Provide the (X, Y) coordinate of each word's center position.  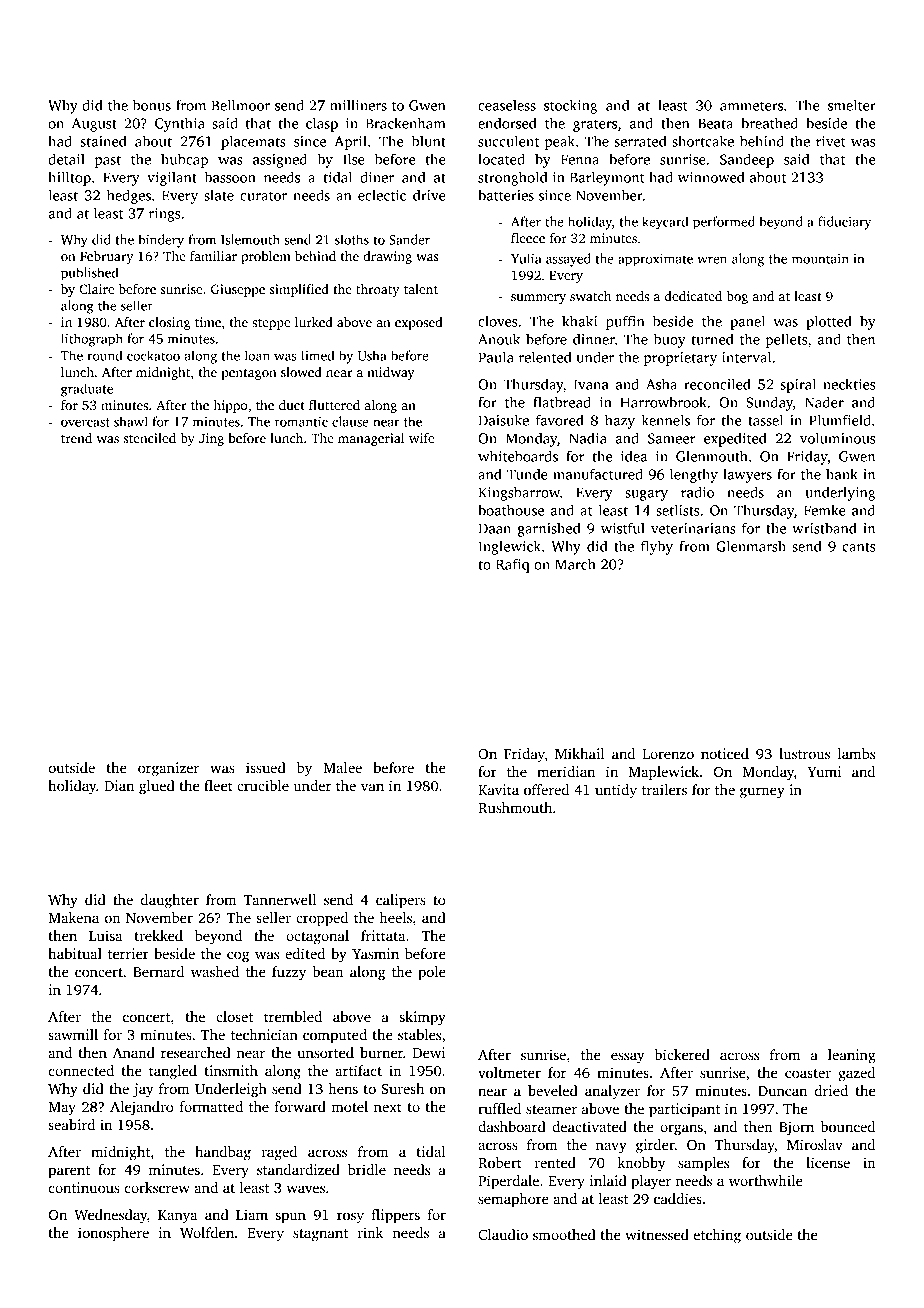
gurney (762, 793)
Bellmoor (240, 105)
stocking (570, 106)
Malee (342, 767)
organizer (168, 769)
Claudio (503, 1234)
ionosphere (113, 1234)
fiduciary (844, 223)
